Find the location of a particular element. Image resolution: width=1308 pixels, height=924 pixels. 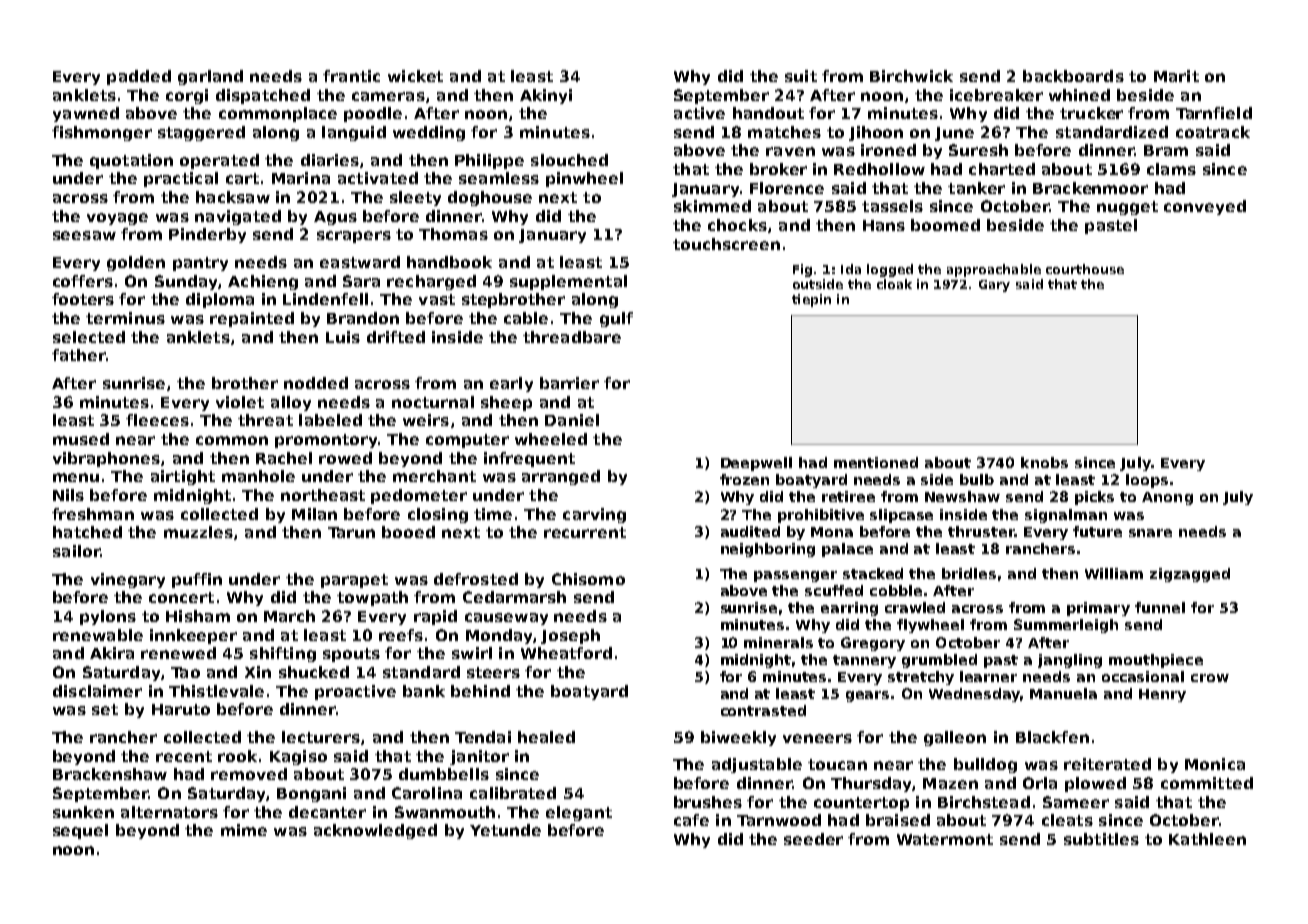

elegant is located at coordinates (579, 813).
